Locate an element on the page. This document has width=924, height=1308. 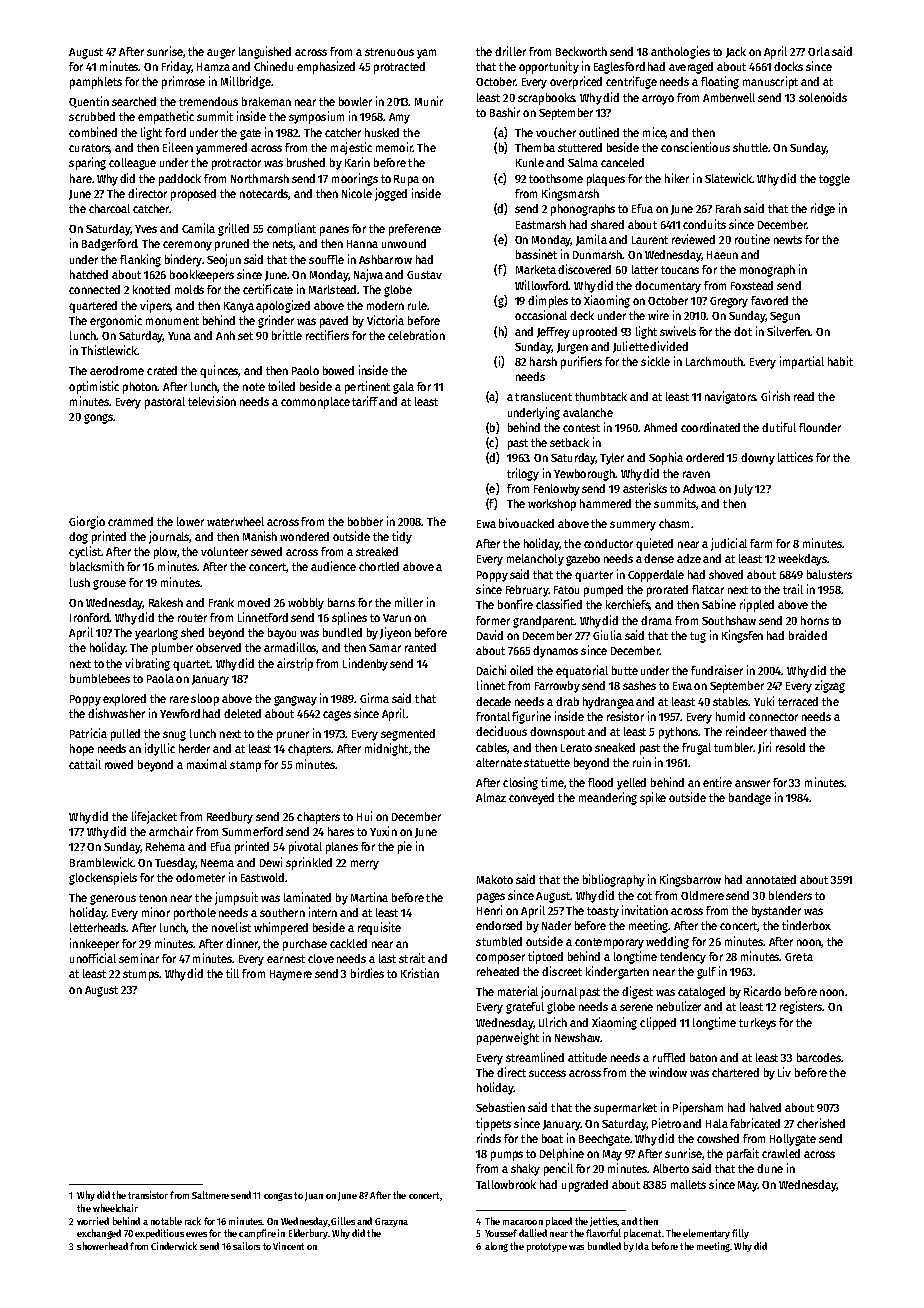
Neema is located at coordinates (217, 863).
